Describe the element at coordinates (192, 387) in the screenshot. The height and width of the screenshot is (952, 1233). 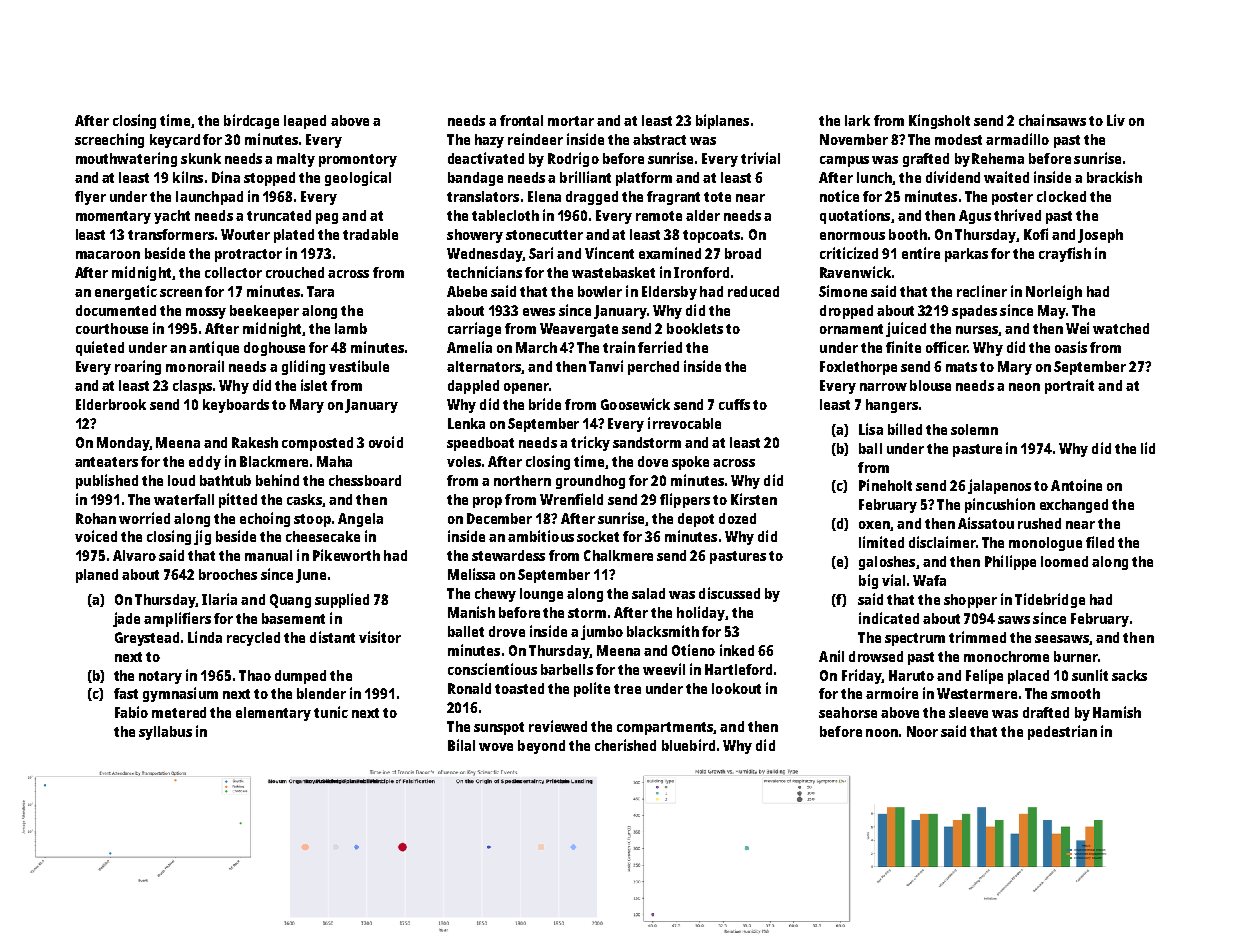
I see `clasps` at that location.
